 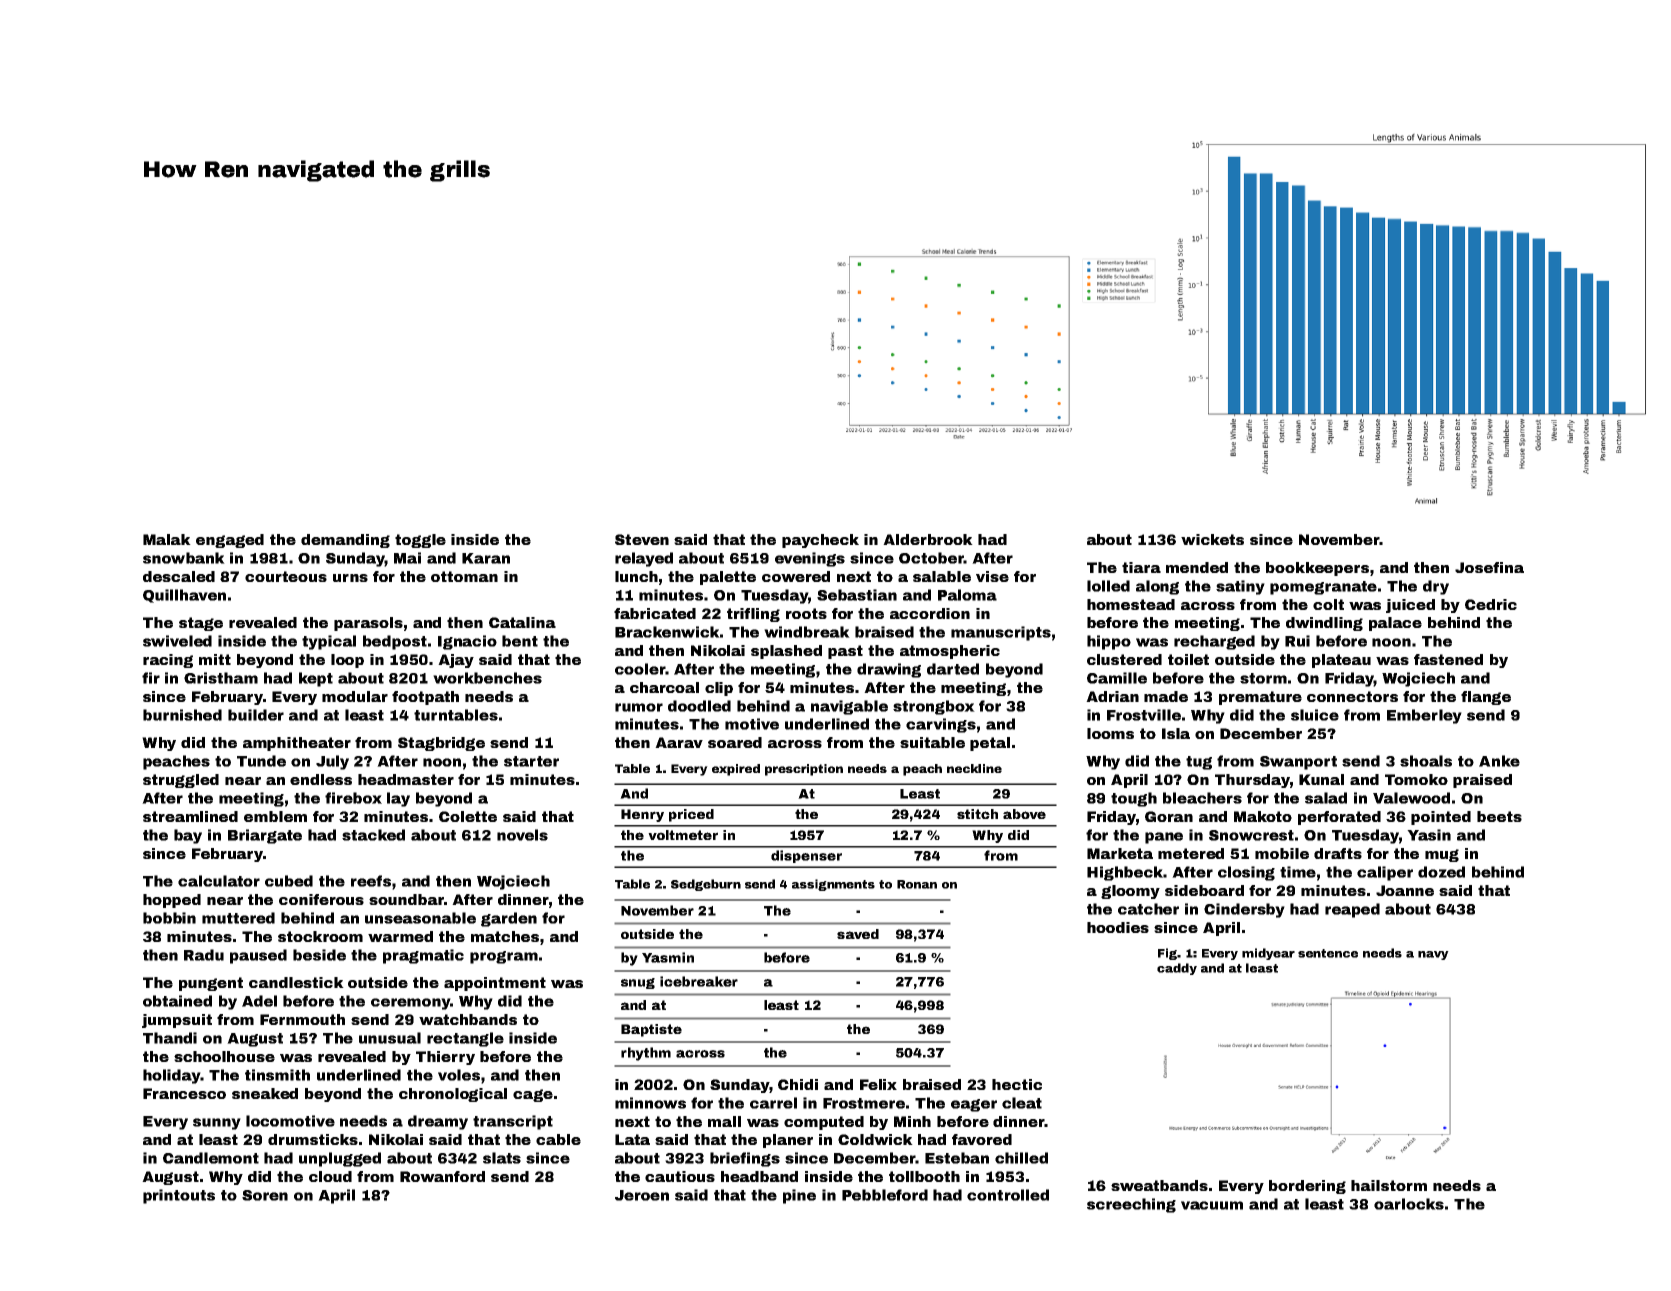 I want to click on toggle, so click(x=420, y=541).
